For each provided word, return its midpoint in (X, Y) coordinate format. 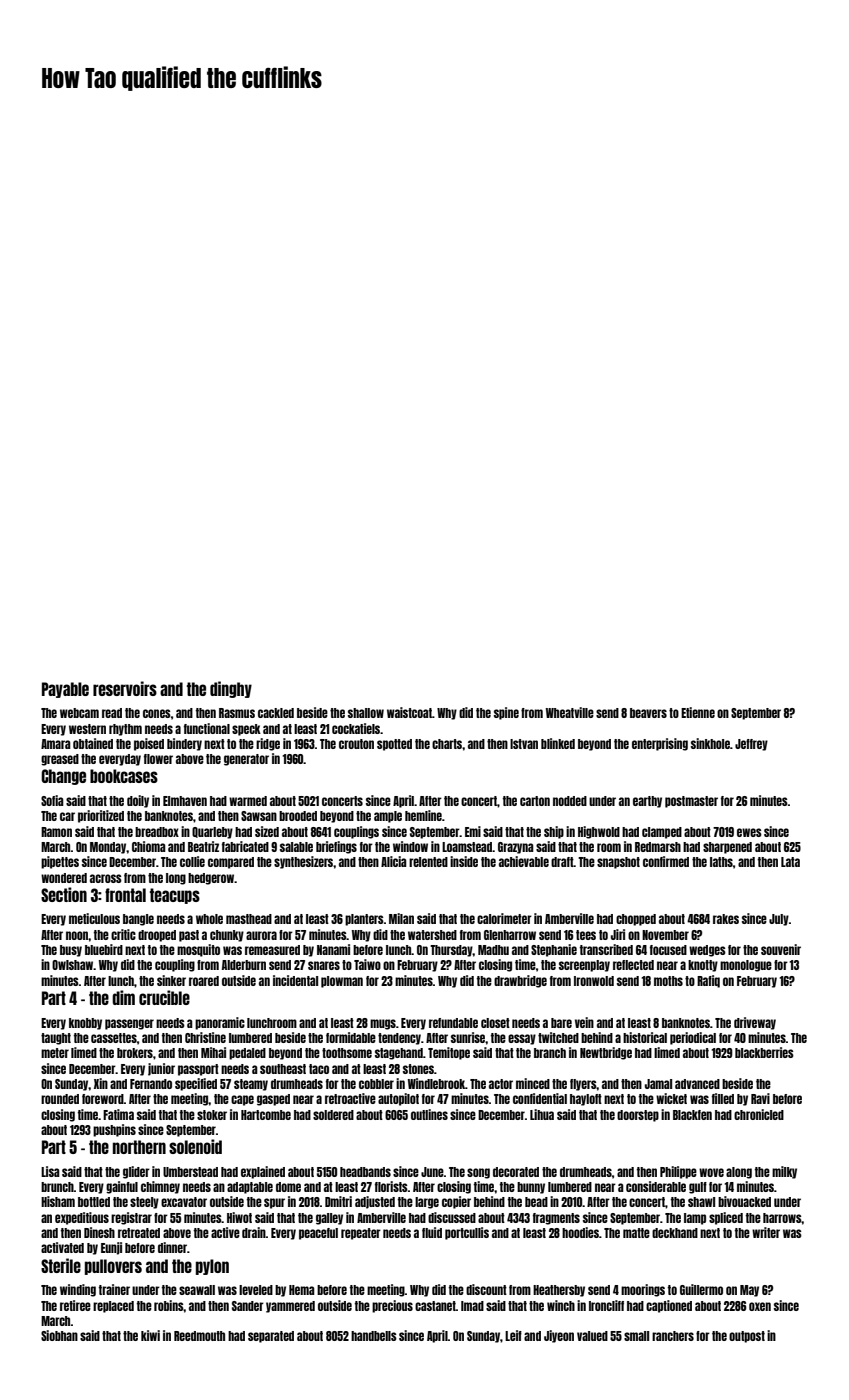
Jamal (658, 1084)
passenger (129, 1024)
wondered (64, 878)
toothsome (347, 1053)
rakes (726, 919)
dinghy (231, 689)
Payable (65, 690)
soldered (333, 1115)
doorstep (638, 1116)
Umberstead (190, 1172)
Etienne (698, 712)
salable (296, 847)
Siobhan (59, 1335)
